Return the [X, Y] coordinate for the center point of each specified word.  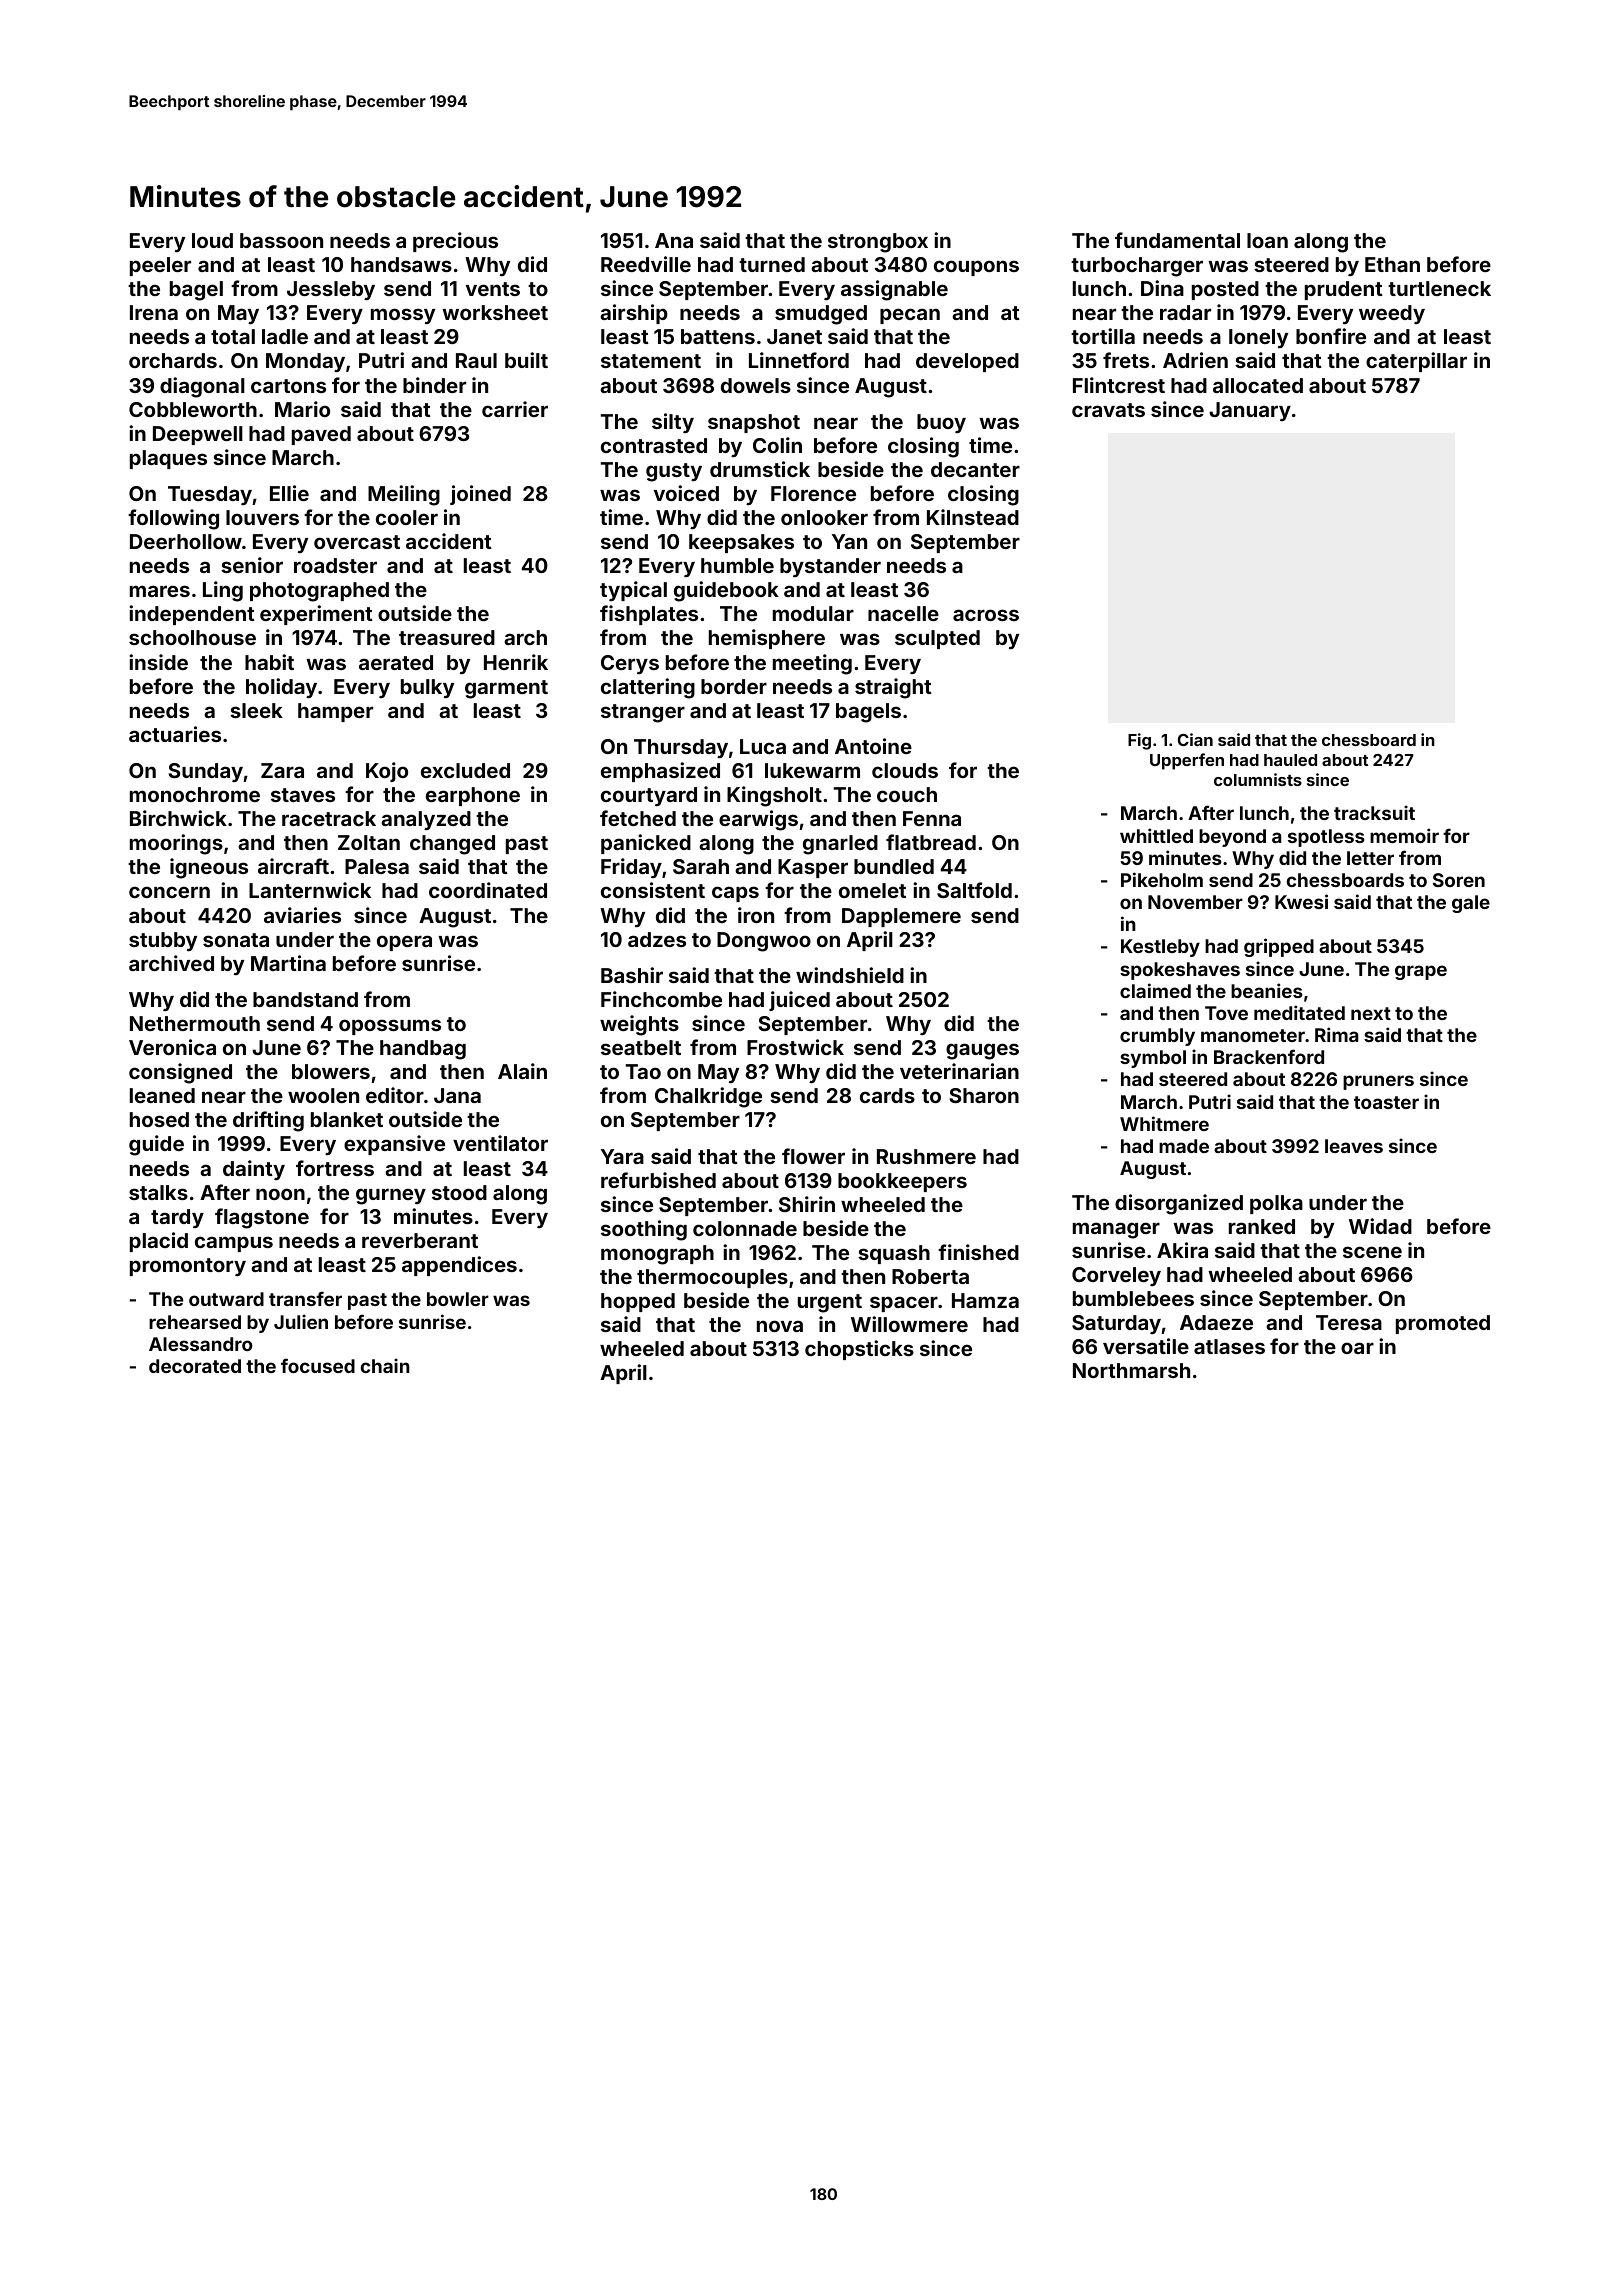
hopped [638, 1302]
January [1250, 411]
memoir [1404, 835]
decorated [195, 1366]
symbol [1153, 1059]
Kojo [387, 772]
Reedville [646, 264]
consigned [180, 1073]
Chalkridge [708, 1097]
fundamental [1177, 240]
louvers [262, 517]
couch [907, 794]
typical [633, 591]
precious [455, 242]
